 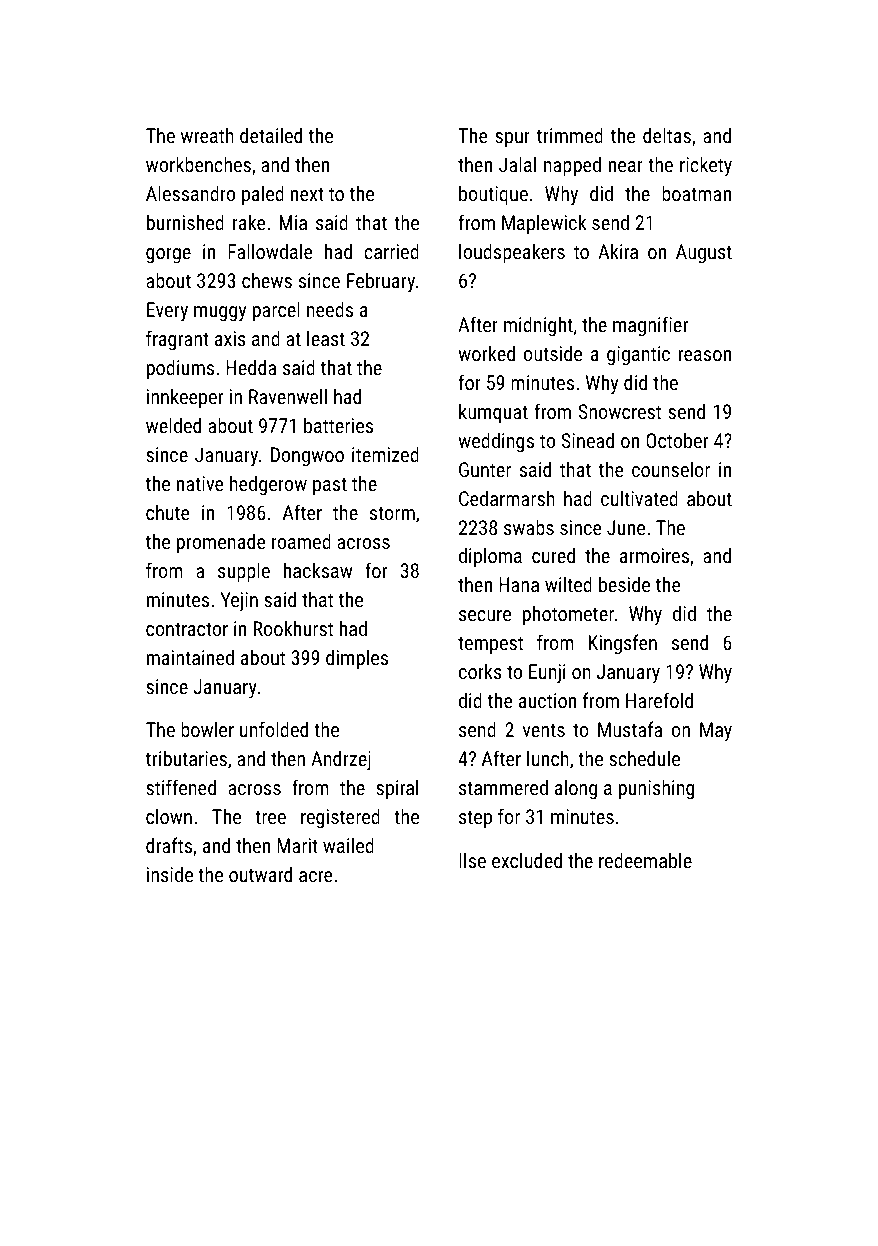 What do you see at coordinates (268, 485) in the document?
I see `hedgerow` at bounding box center [268, 485].
